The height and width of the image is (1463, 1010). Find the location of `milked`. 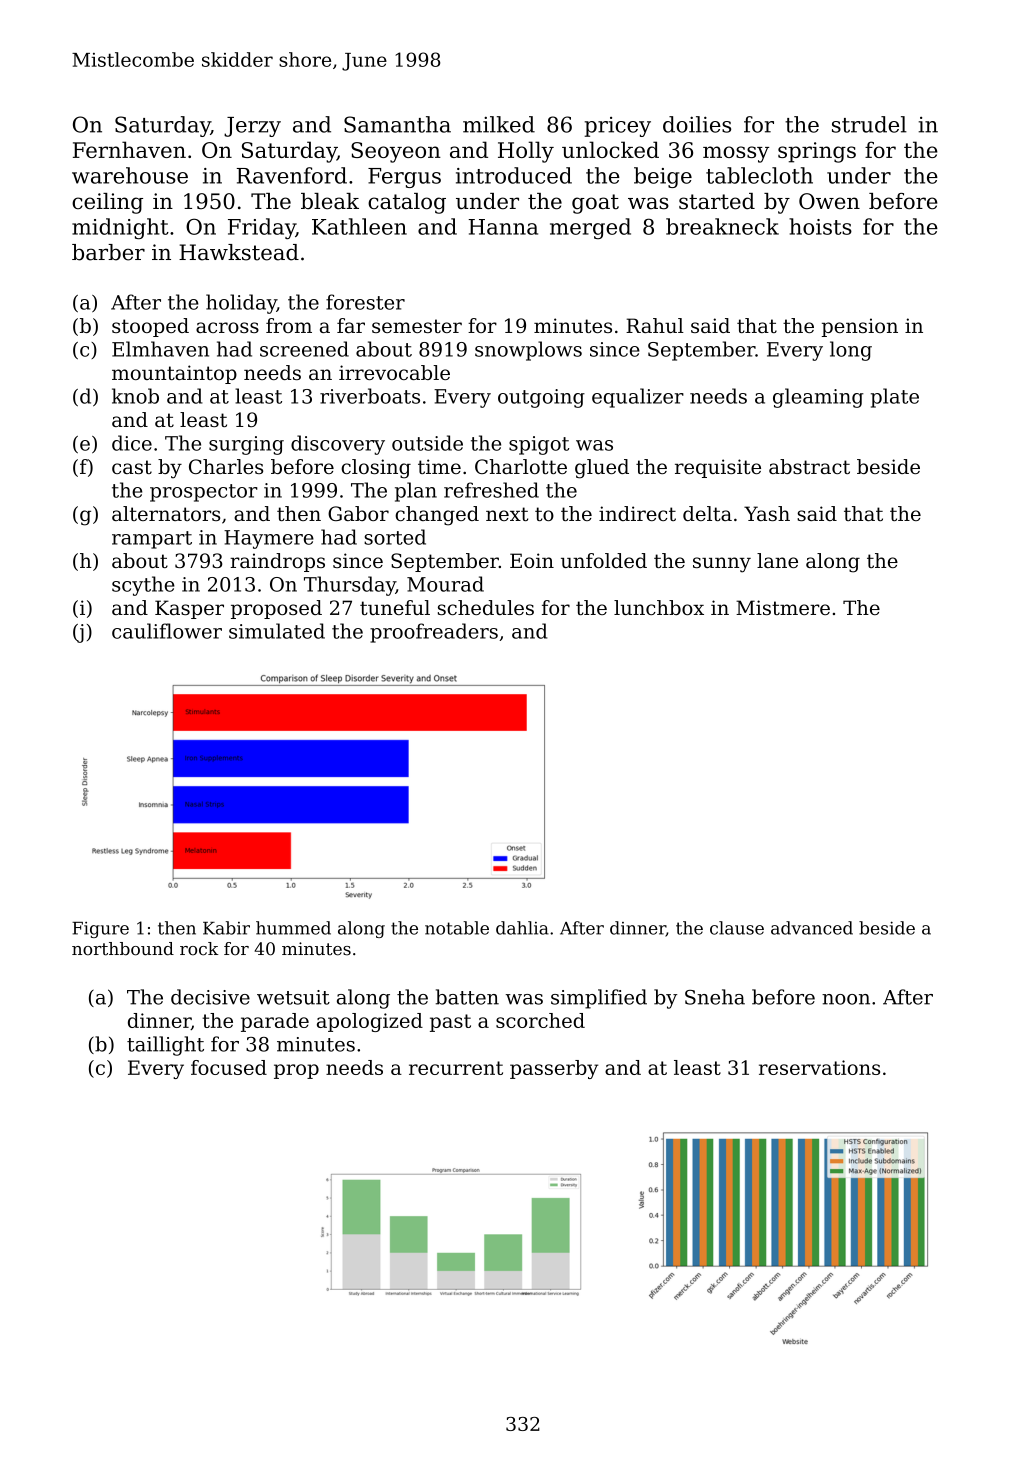

milked is located at coordinates (499, 124).
